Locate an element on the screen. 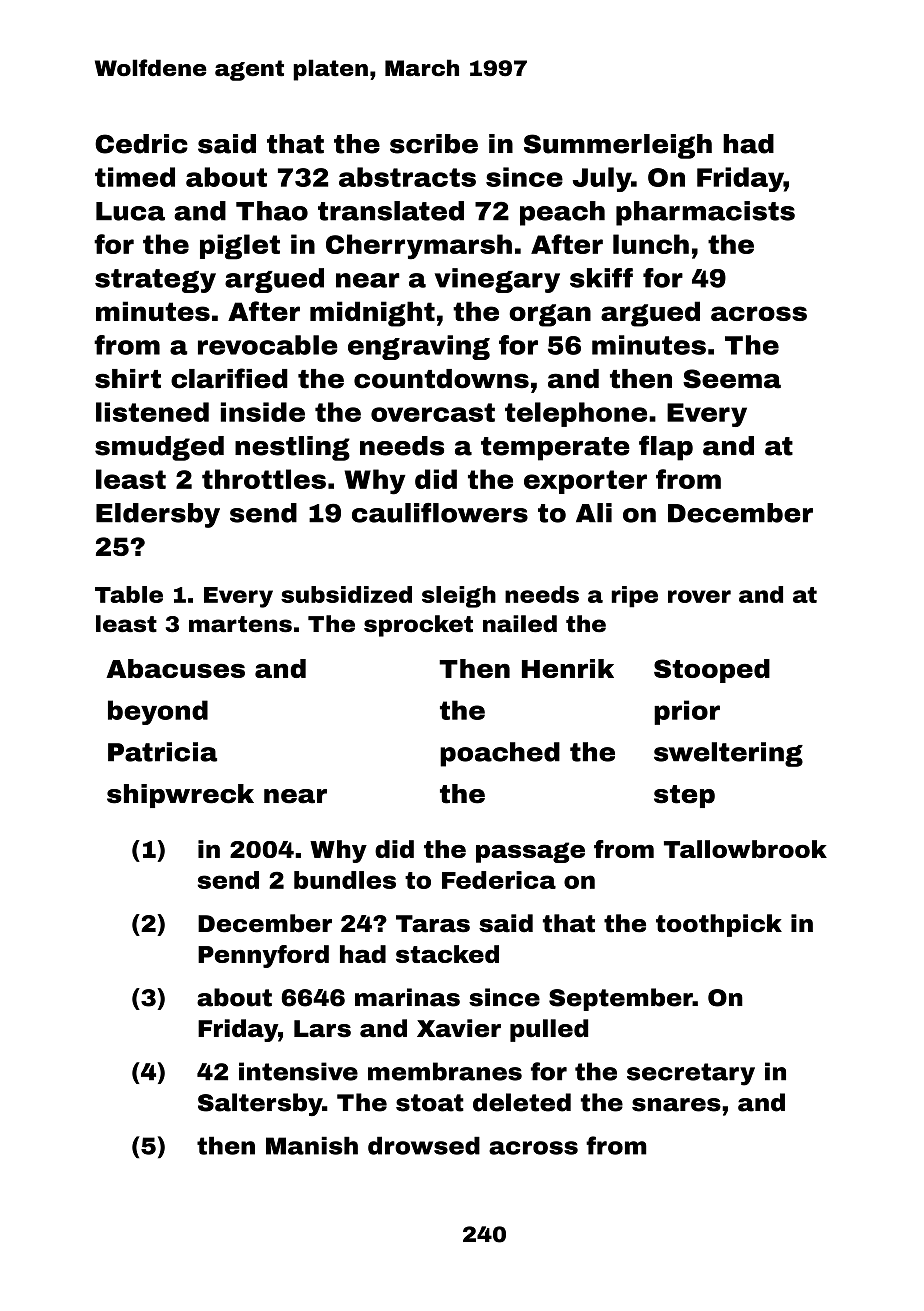 Image resolution: width=924 pixels, height=1311 pixels. Seema is located at coordinates (732, 379).
